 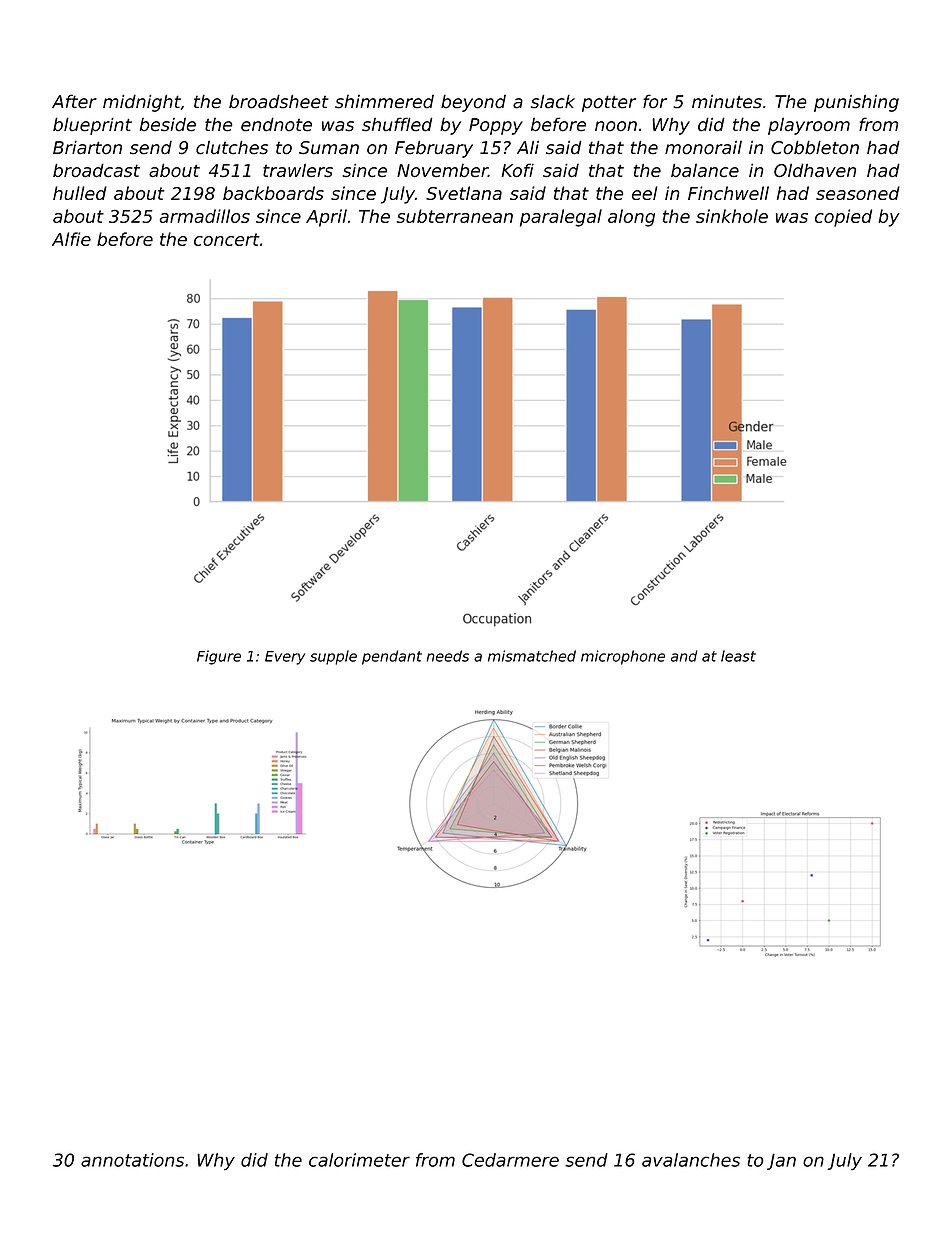 I want to click on subterranean, so click(x=455, y=216).
